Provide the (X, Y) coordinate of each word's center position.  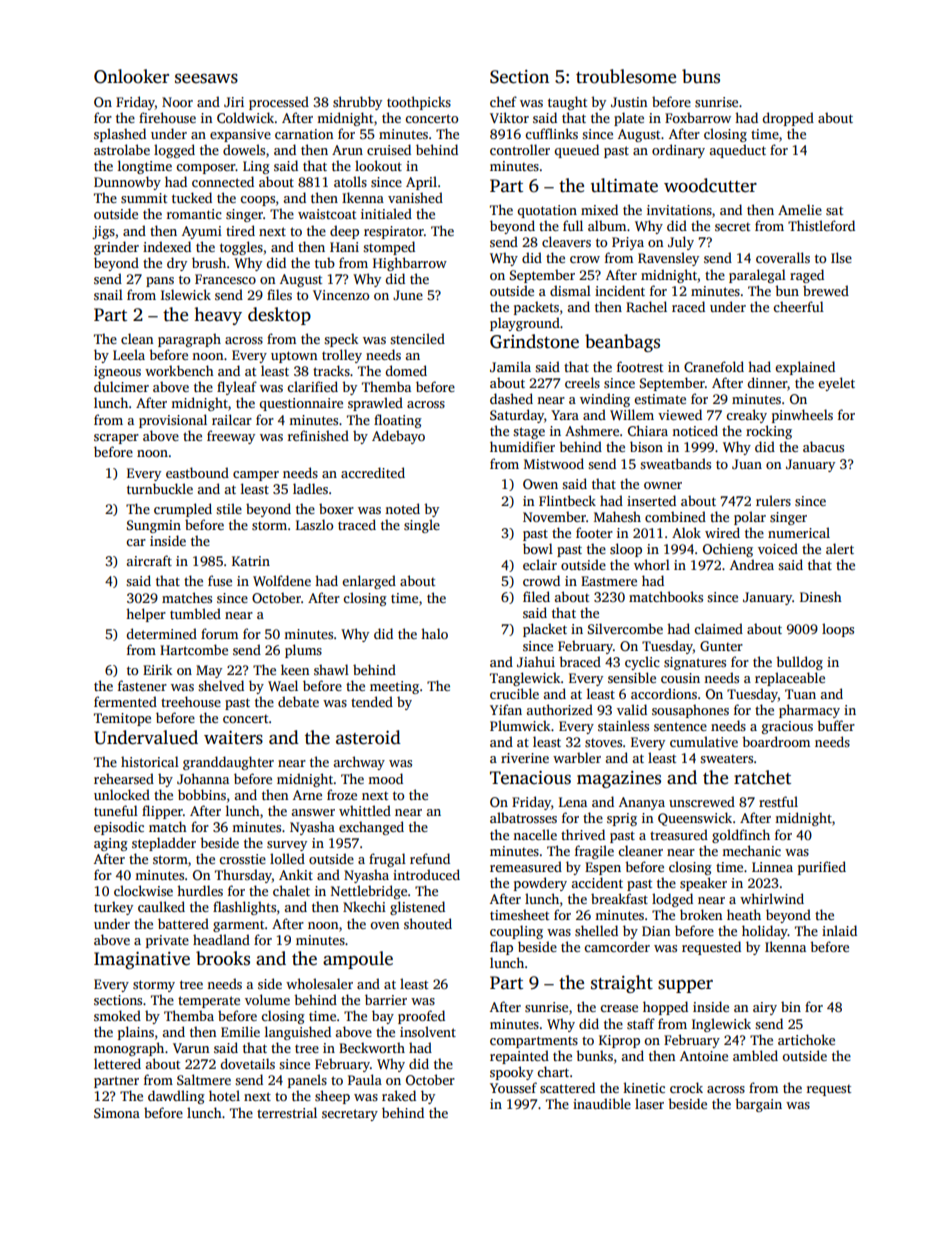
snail (108, 294)
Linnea (772, 867)
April (421, 183)
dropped (788, 119)
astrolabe (122, 149)
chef (503, 101)
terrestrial (287, 1112)
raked (399, 1095)
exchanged (371, 828)
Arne (307, 795)
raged (807, 276)
